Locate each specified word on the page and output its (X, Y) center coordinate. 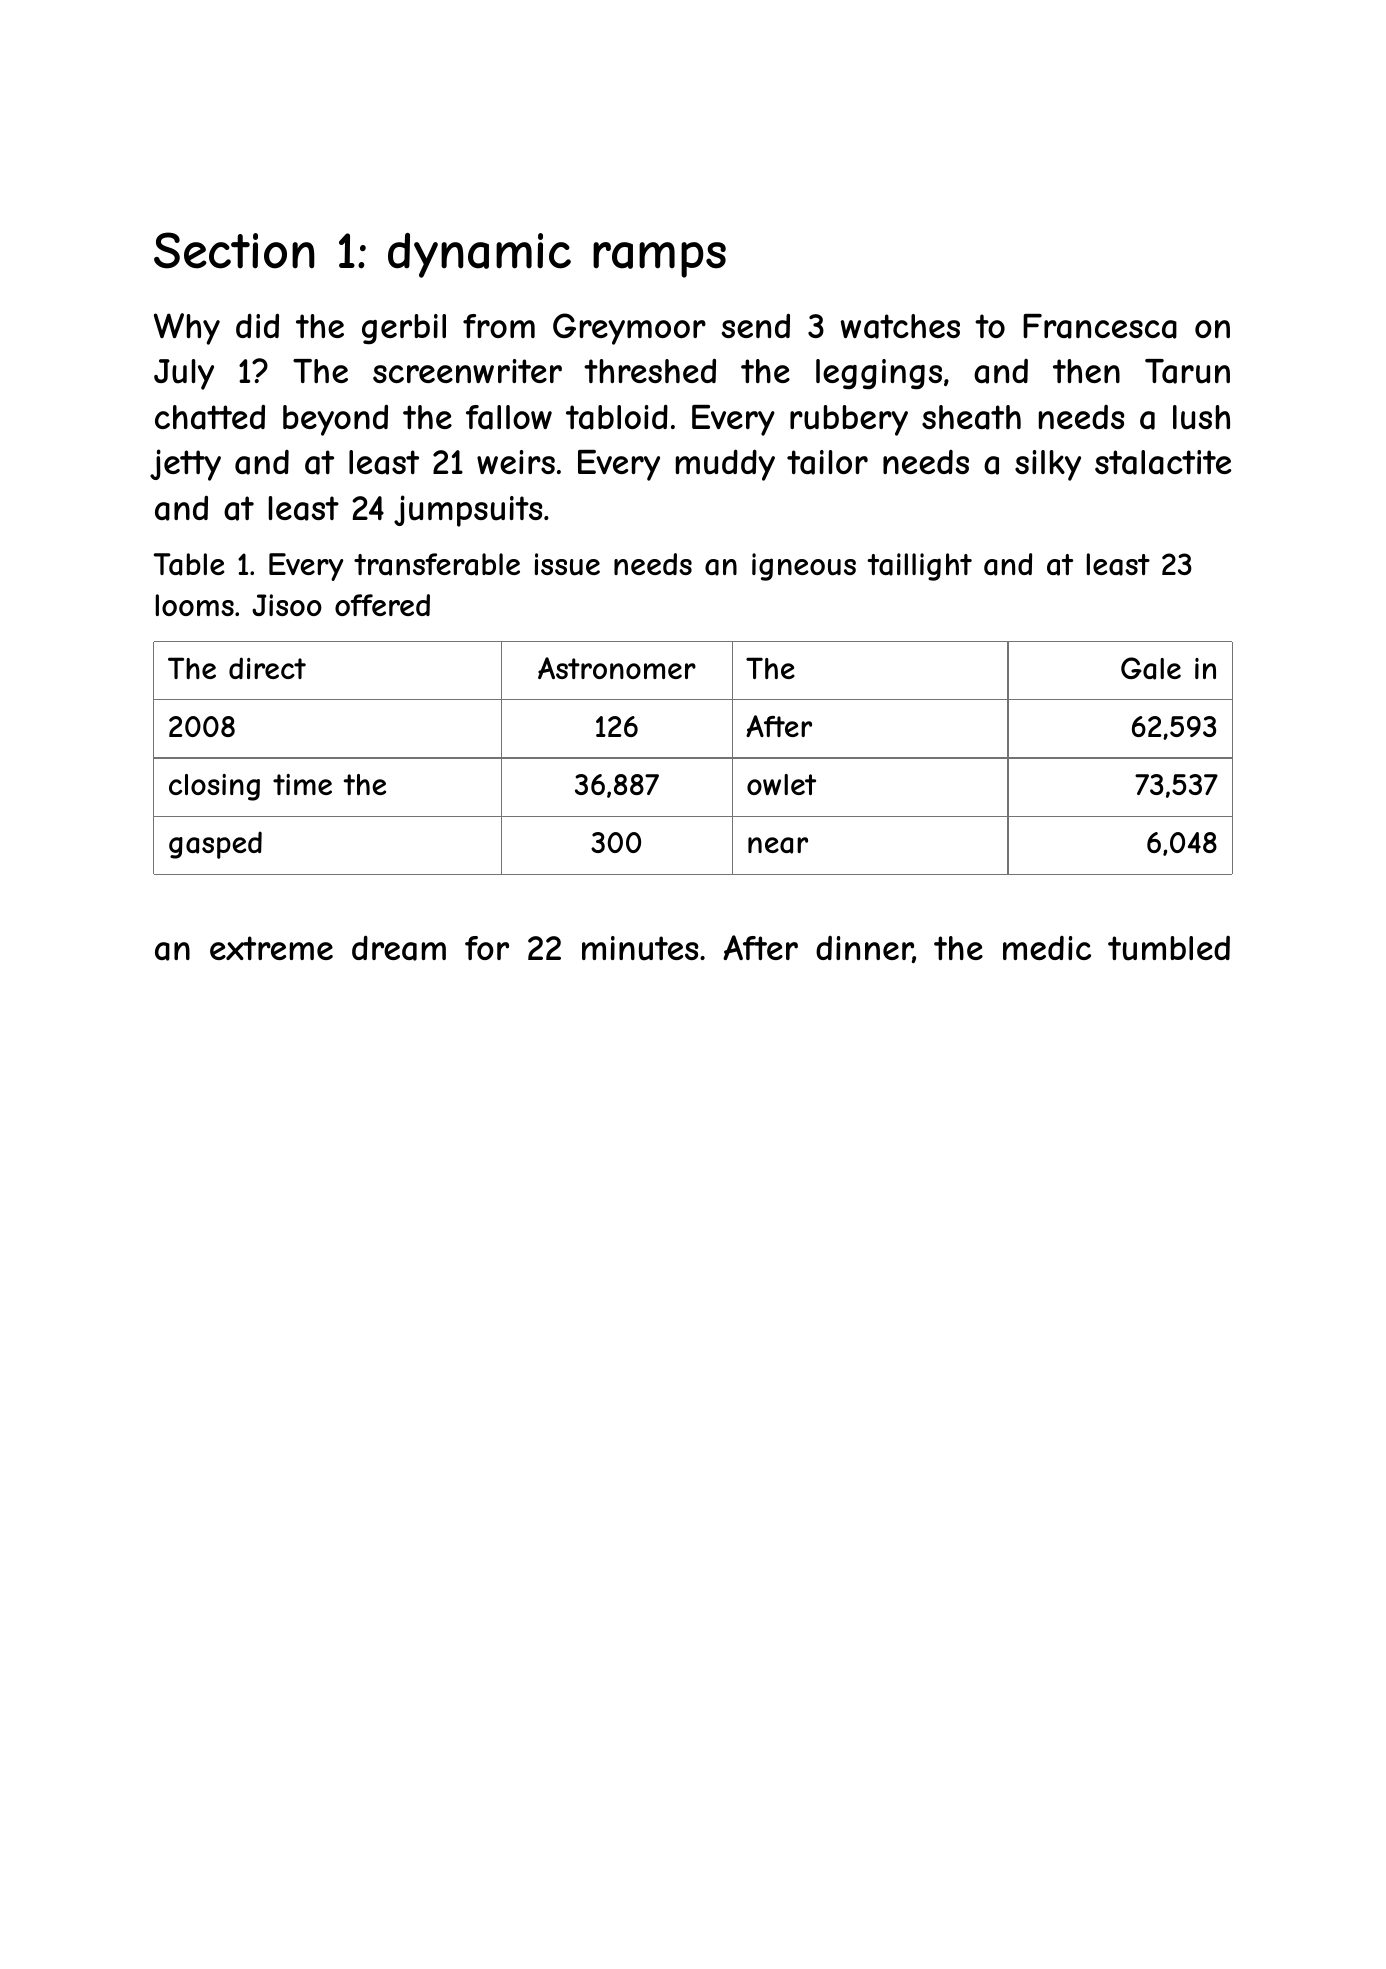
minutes (640, 948)
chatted (210, 417)
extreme (271, 948)
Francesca (1100, 326)
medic (1047, 948)
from (499, 326)
